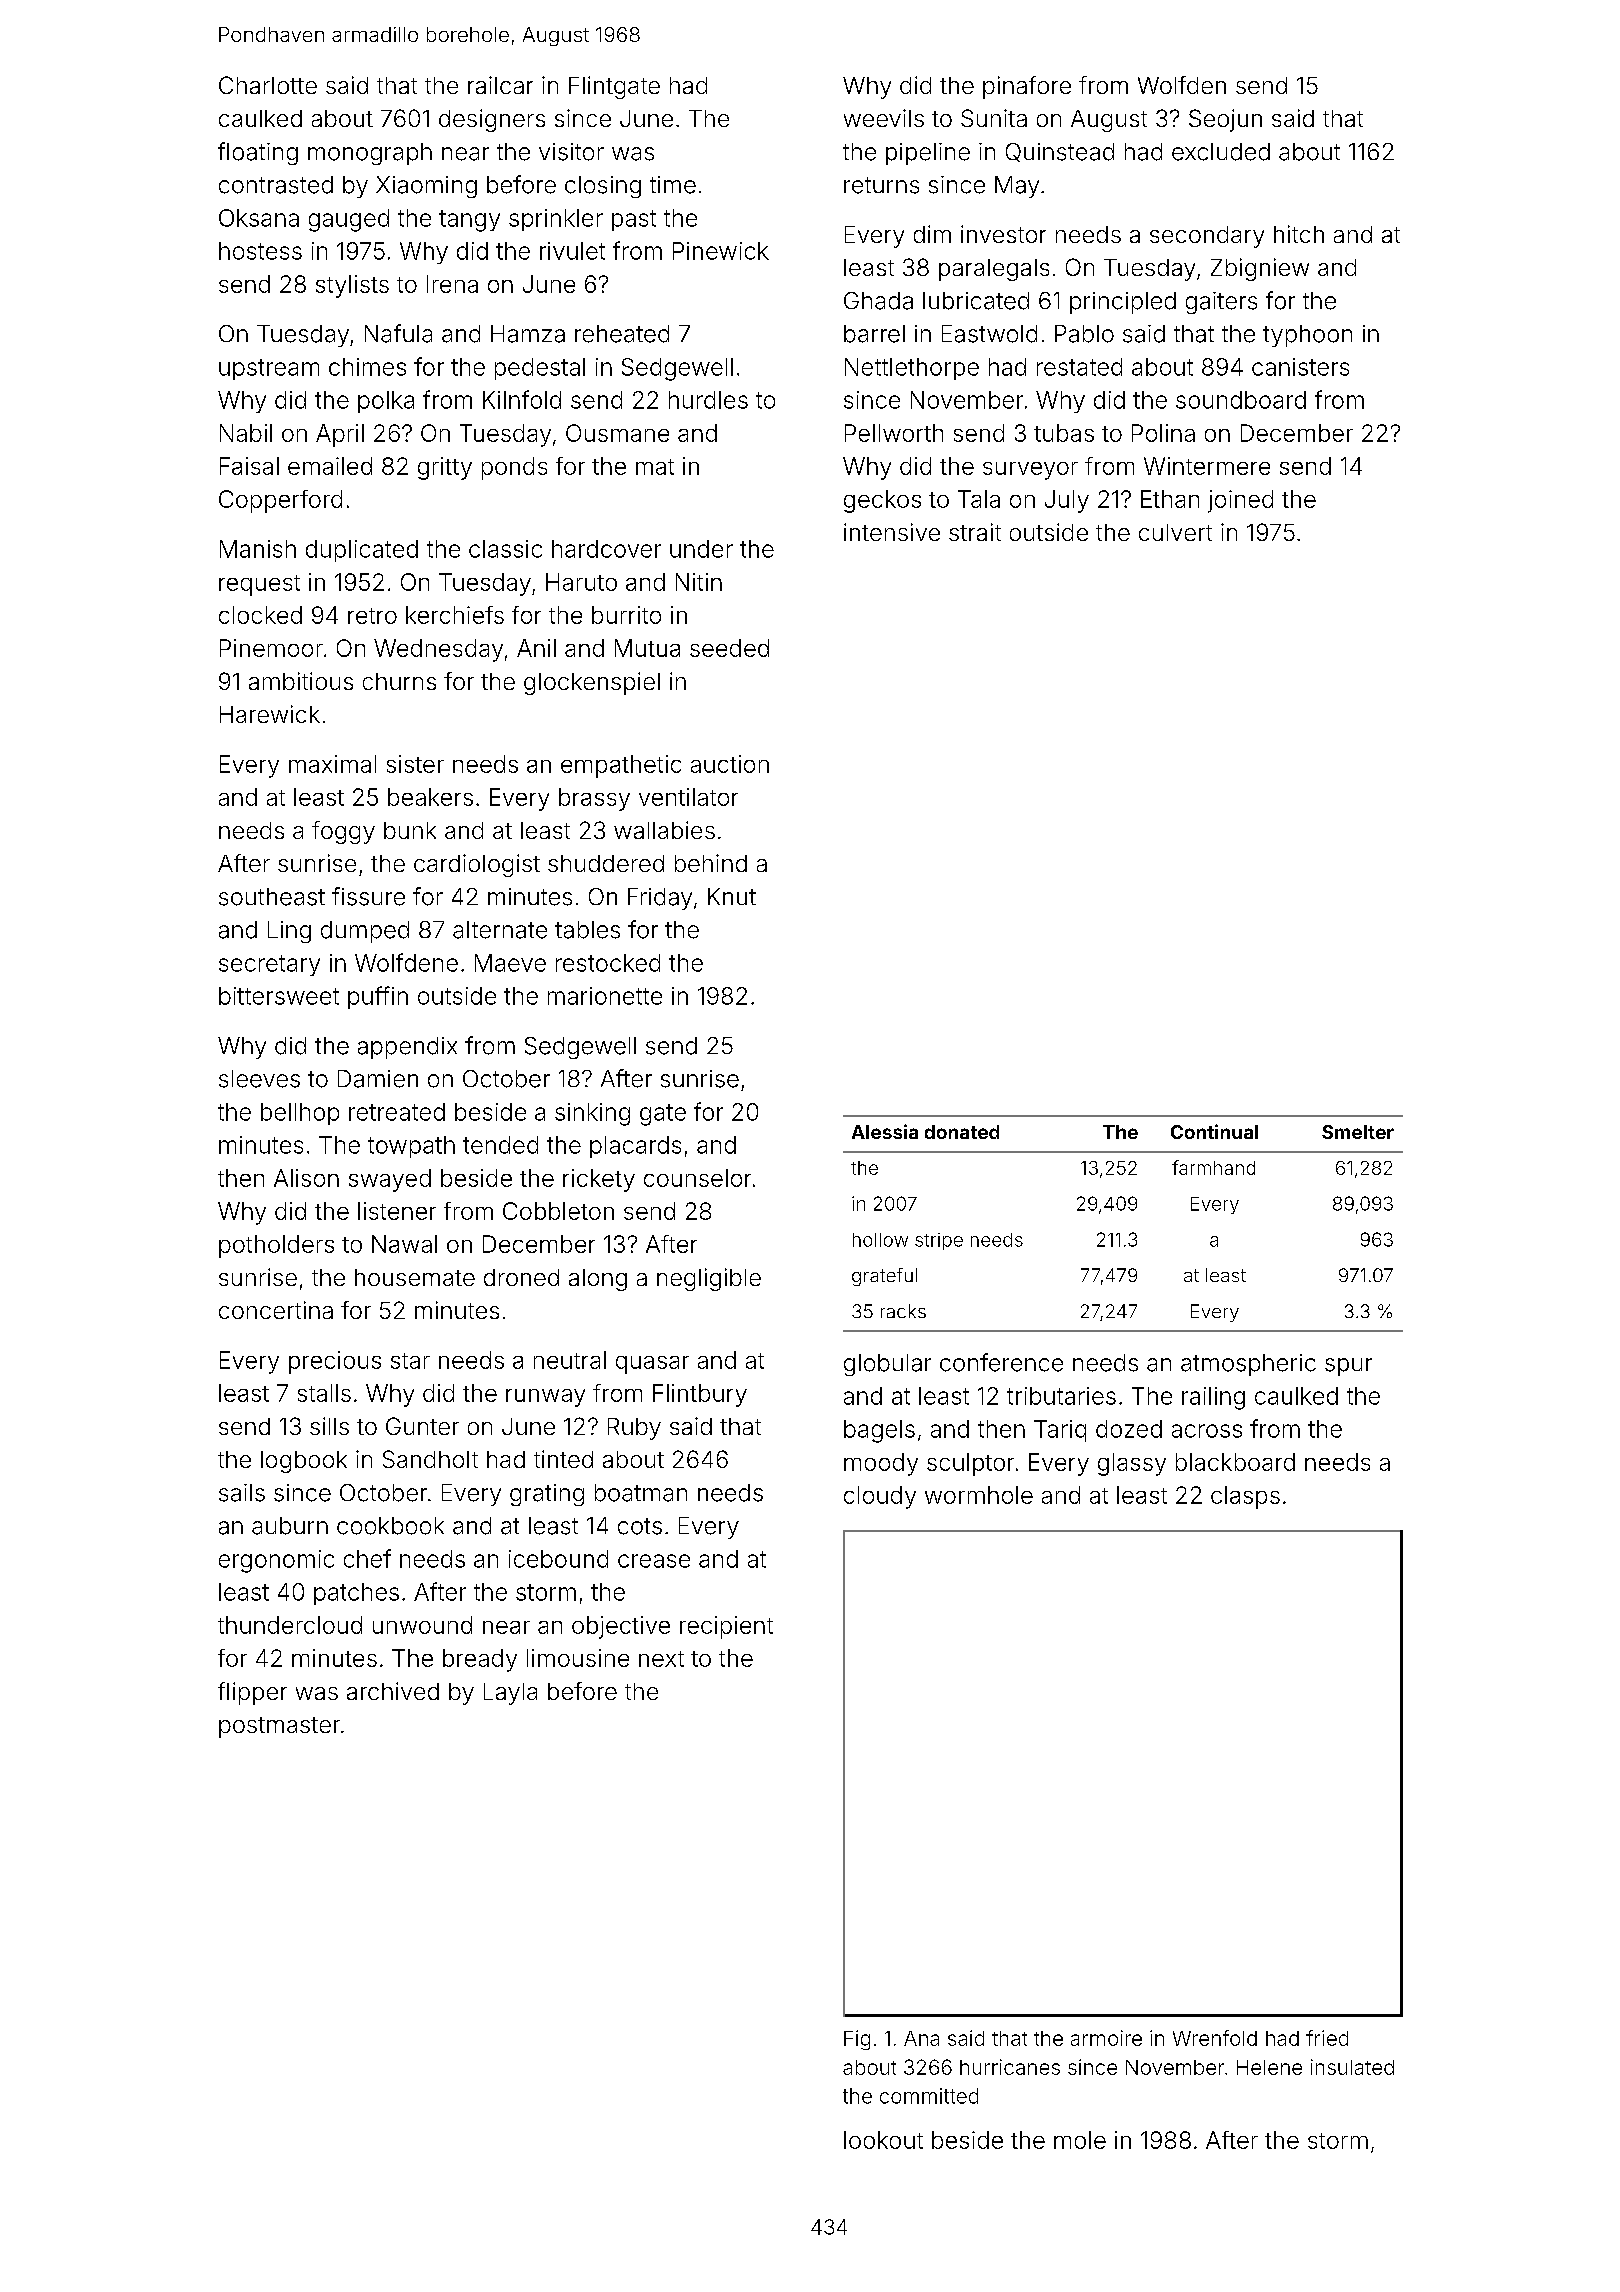 Image resolution: width=1620 pixels, height=2292 pixels. I want to click on Seojun, so click(1225, 120).
